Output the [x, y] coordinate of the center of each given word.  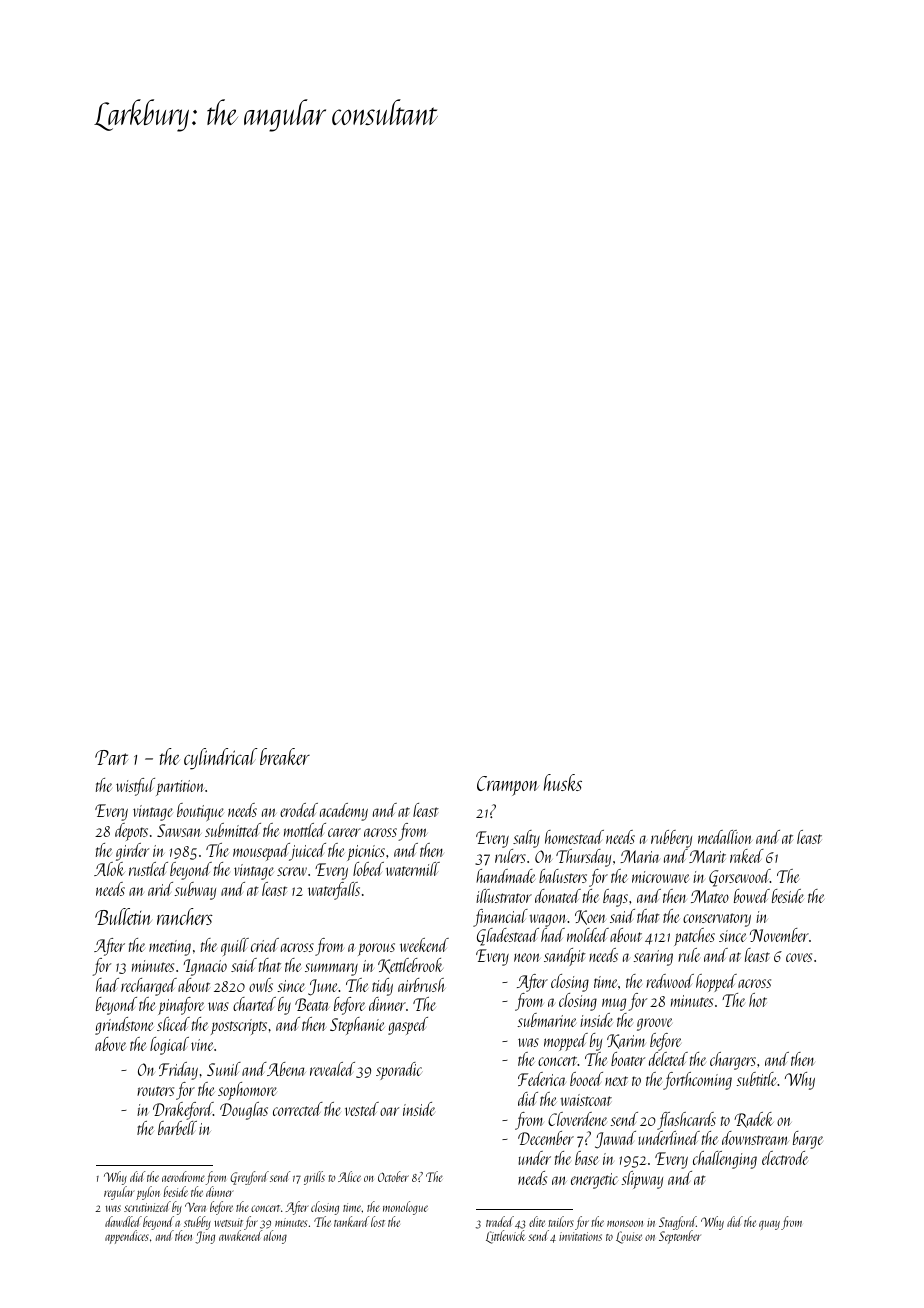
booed [586, 1079]
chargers [733, 1061]
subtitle [757, 1079]
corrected [298, 1109]
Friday [178, 1071]
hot [758, 1000]
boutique [200, 812]
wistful [135, 787]
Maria [639, 856]
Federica [542, 1079]
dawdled [123, 1221]
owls [261, 985]
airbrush [422, 985]
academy [344, 812]
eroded [299, 810]
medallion [725, 837]
